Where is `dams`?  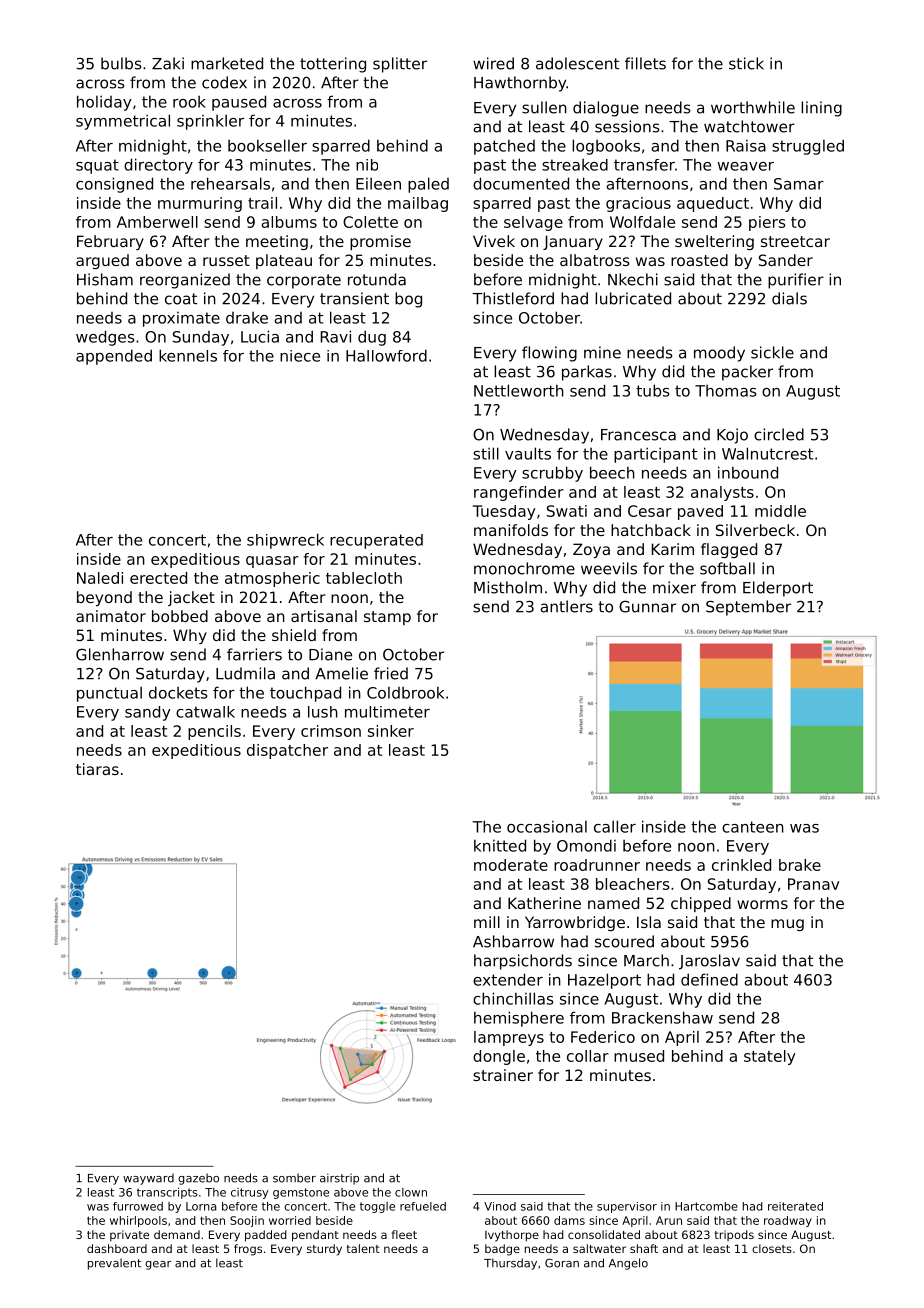
dams is located at coordinates (569, 1220).
